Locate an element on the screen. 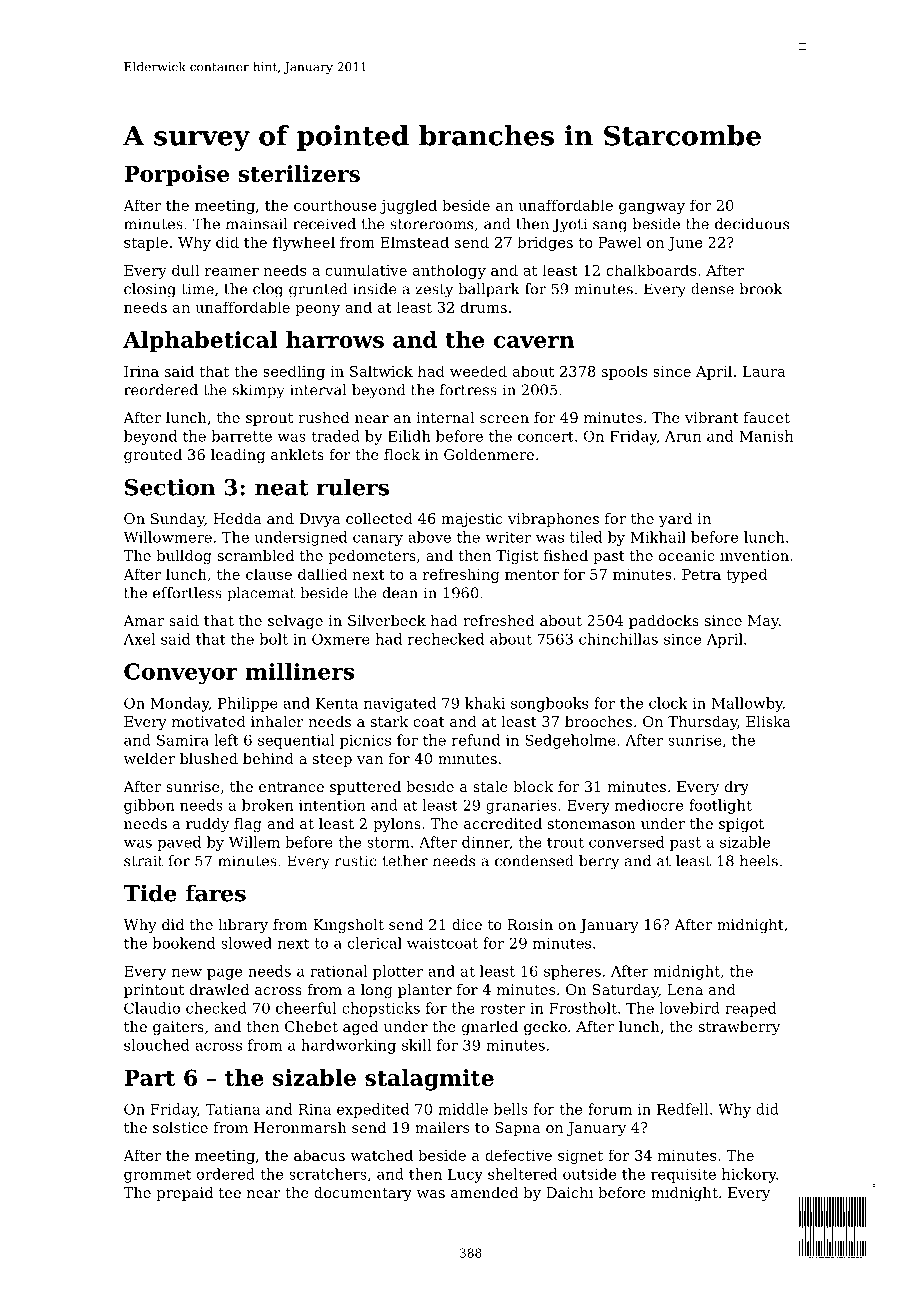 This screenshot has width=918, height=1304. dean is located at coordinates (400, 593).
